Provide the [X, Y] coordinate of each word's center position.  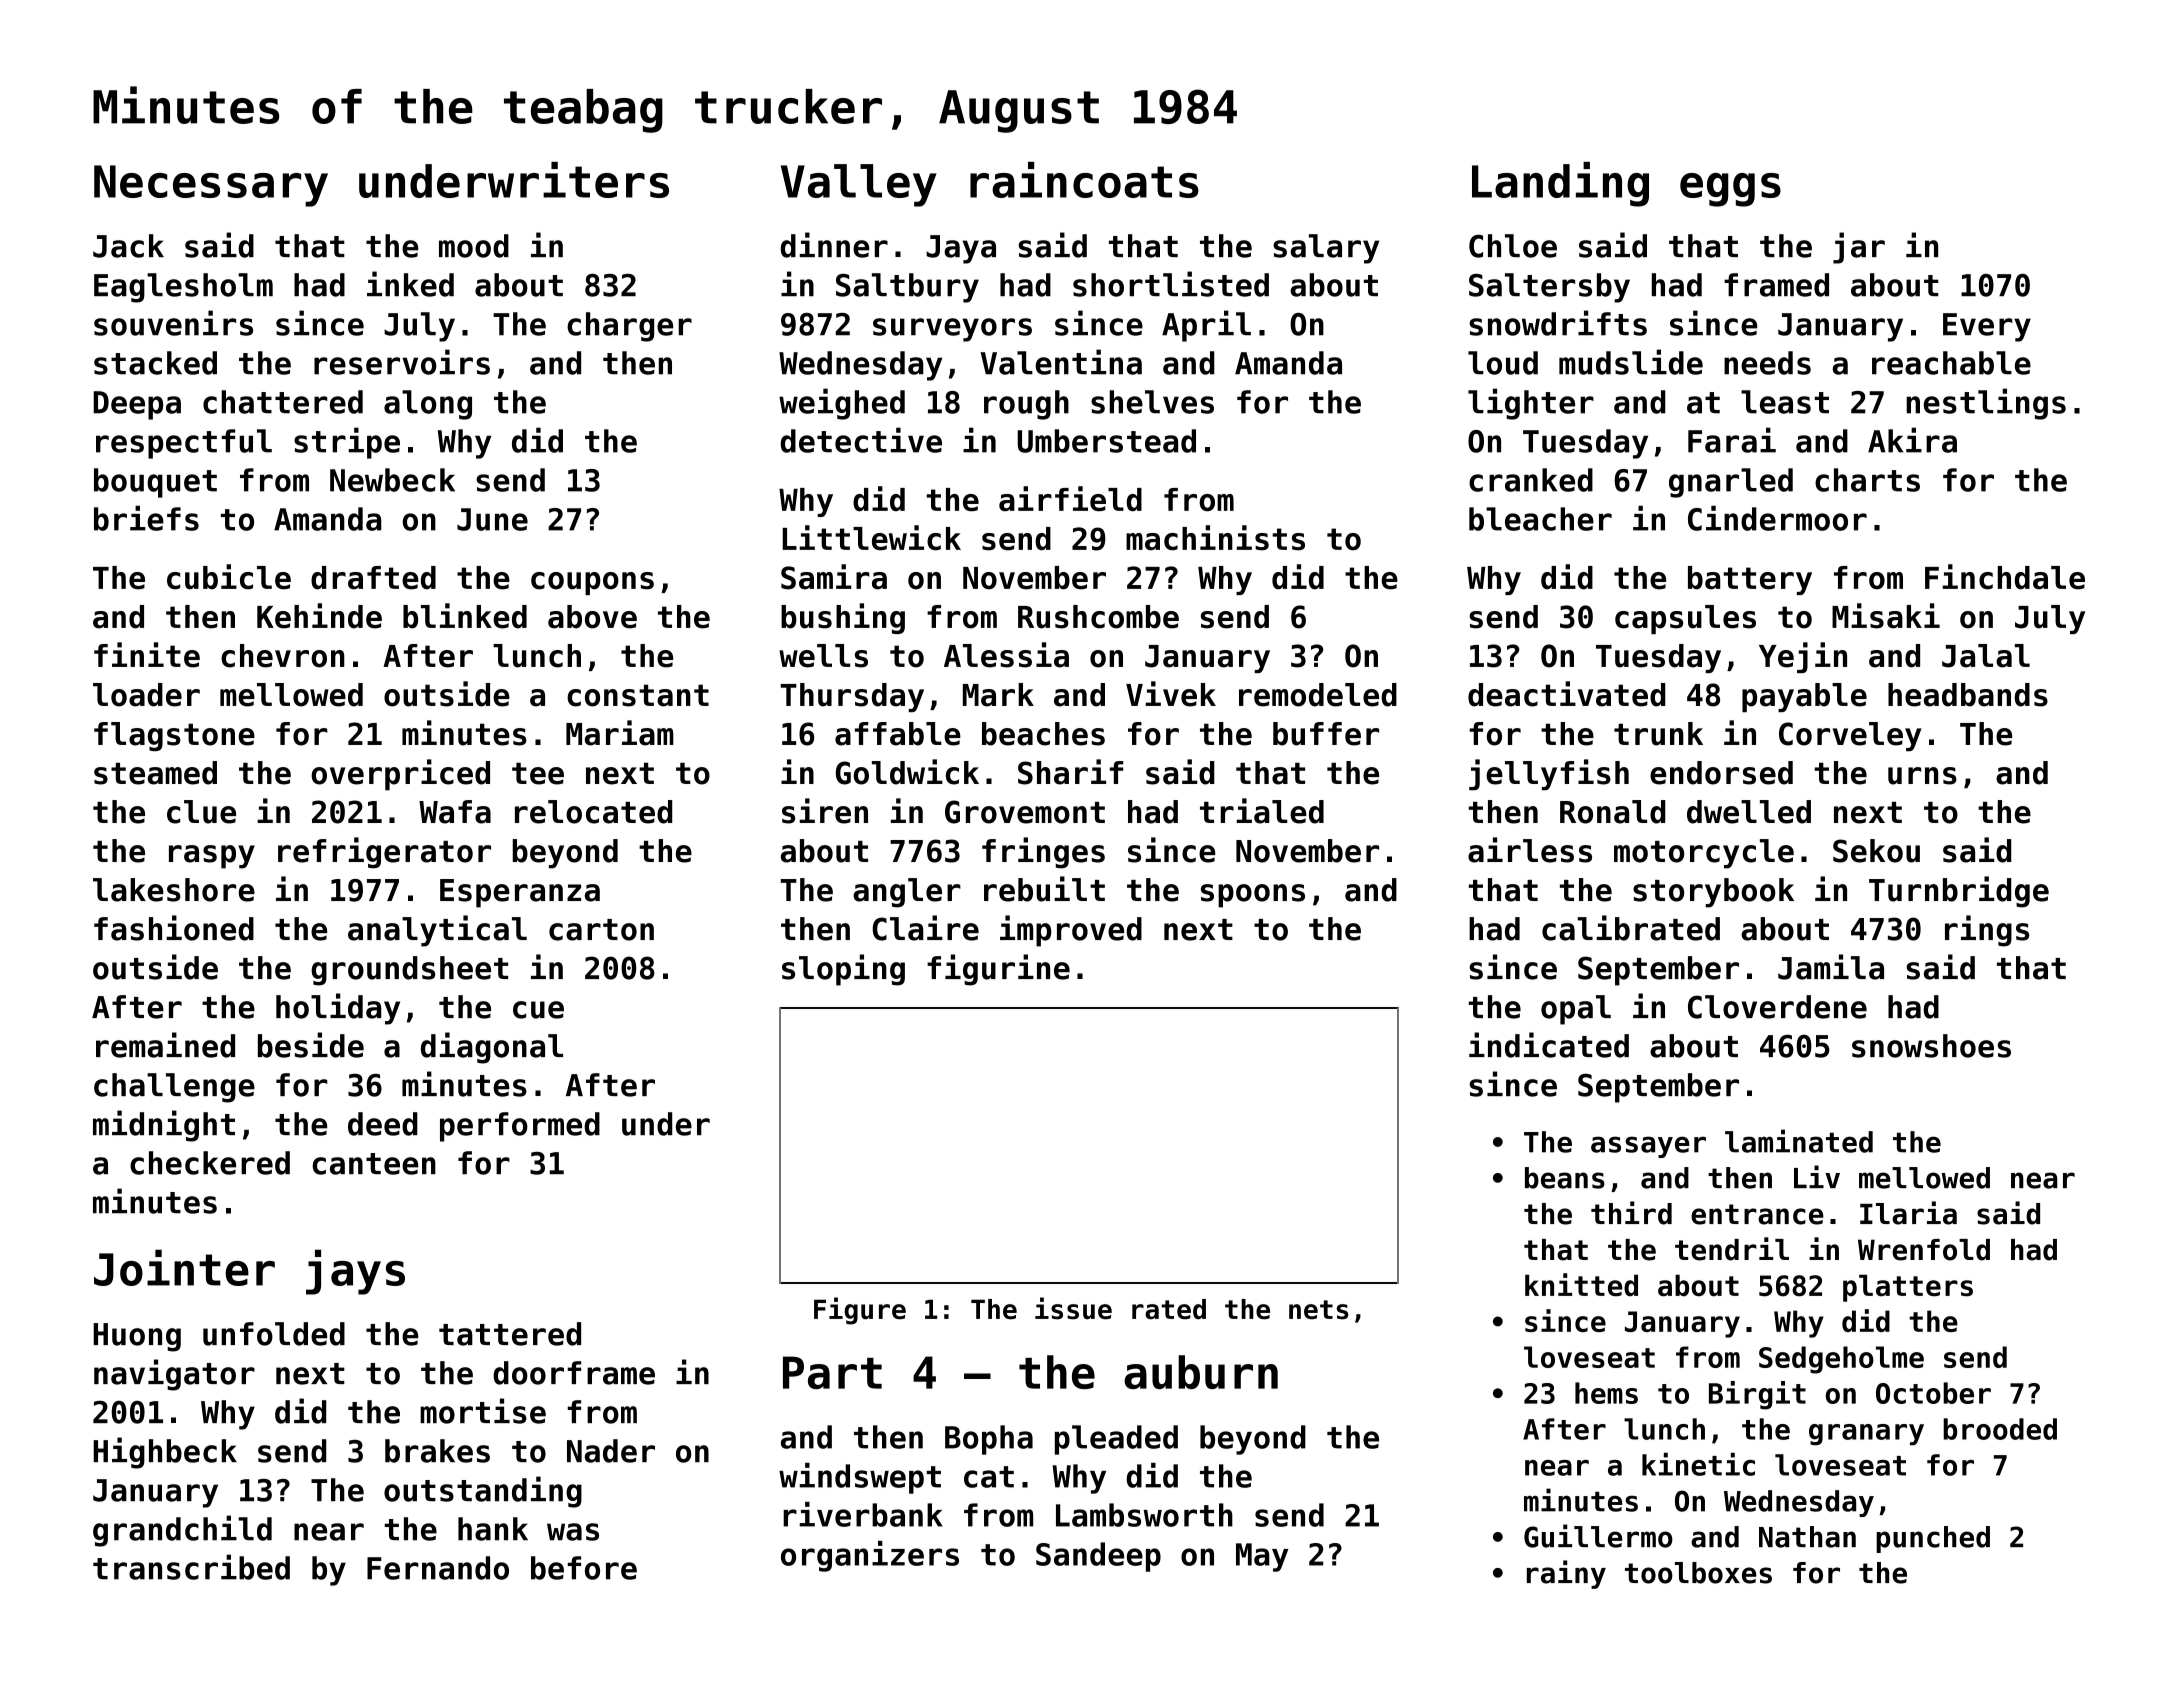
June [492, 519]
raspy [212, 857]
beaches [1043, 734]
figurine [998, 970]
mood [474, 246]
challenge [174, 1088]
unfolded [274, 1334]
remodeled [1318, 695]
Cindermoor [1777, 518]
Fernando [438, 1568]
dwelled [1749, 812]
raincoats [1084, 180]
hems [1606, 1393]
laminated [1799, 1141]
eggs [1730, 190]
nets [1319, 1310]
